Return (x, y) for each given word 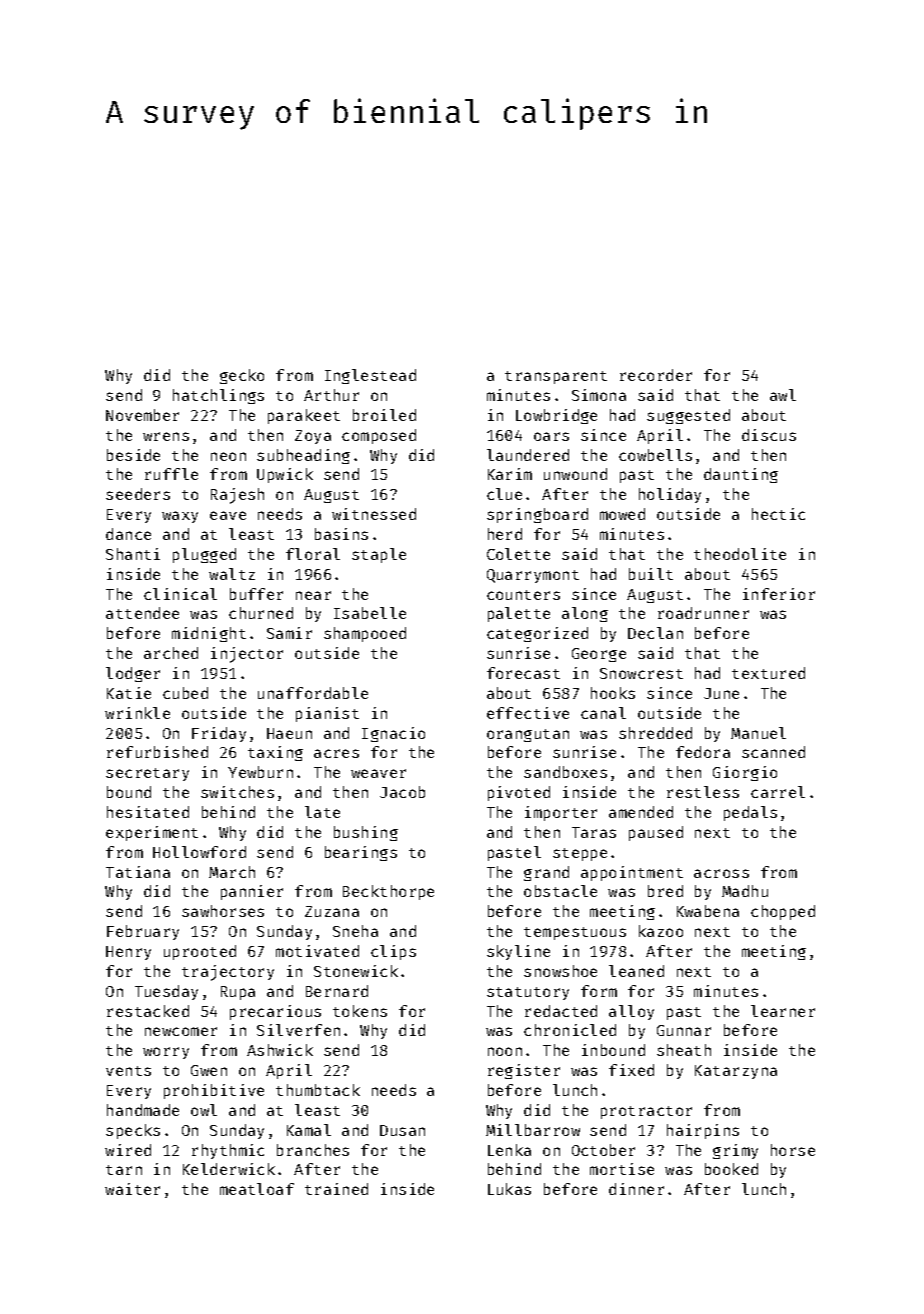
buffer (256, 594)
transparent (556, 377)
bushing (366, 833)
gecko (242, 376)
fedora (703, 752)
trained (336, 1189)
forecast (523, 673)
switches (237, 792)
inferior (779, 594)
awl (783, 395)
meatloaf (257, 1189)
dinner (636, 1189)
